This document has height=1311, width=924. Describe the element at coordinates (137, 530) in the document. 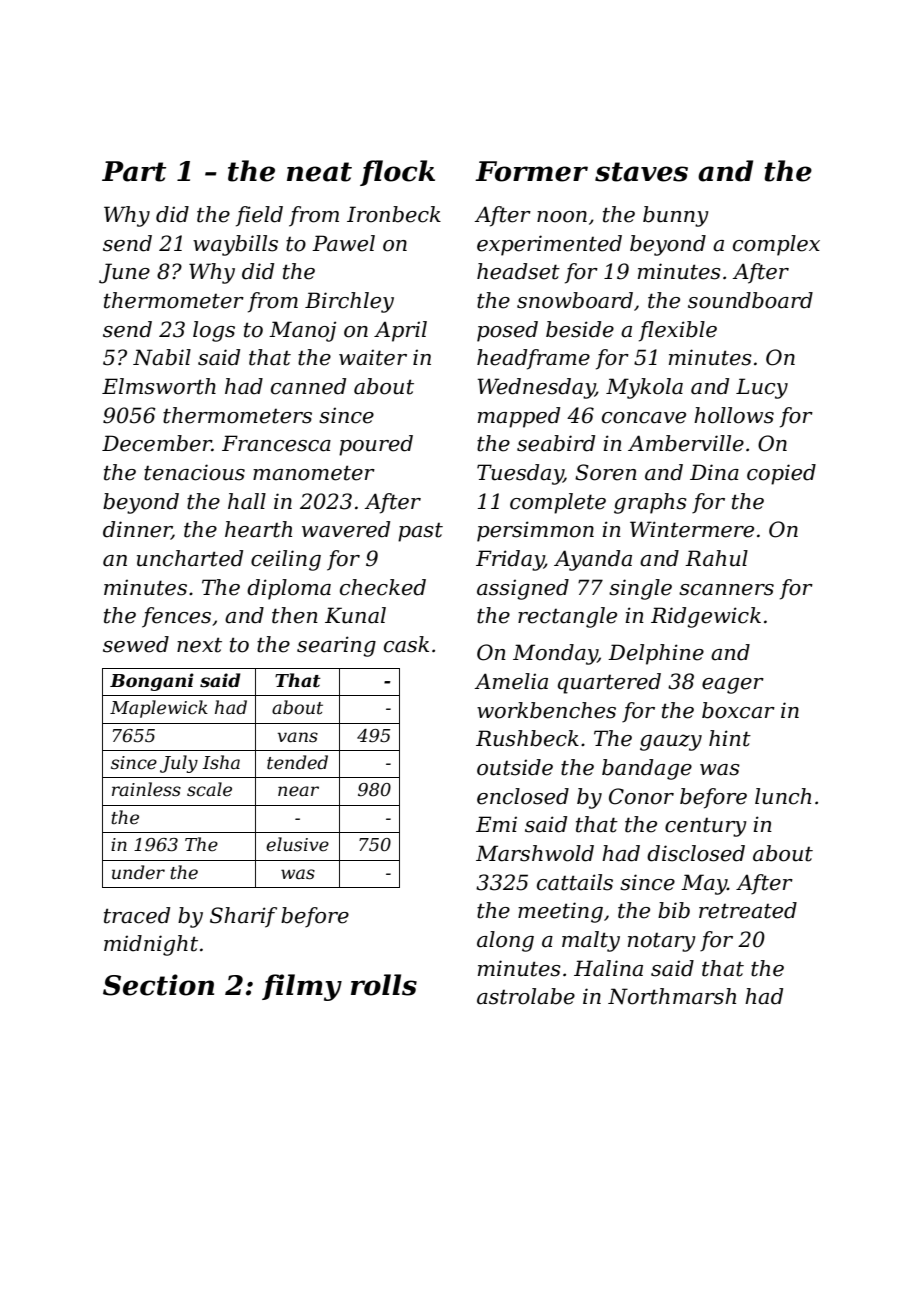

I see `dinner` at that location.
